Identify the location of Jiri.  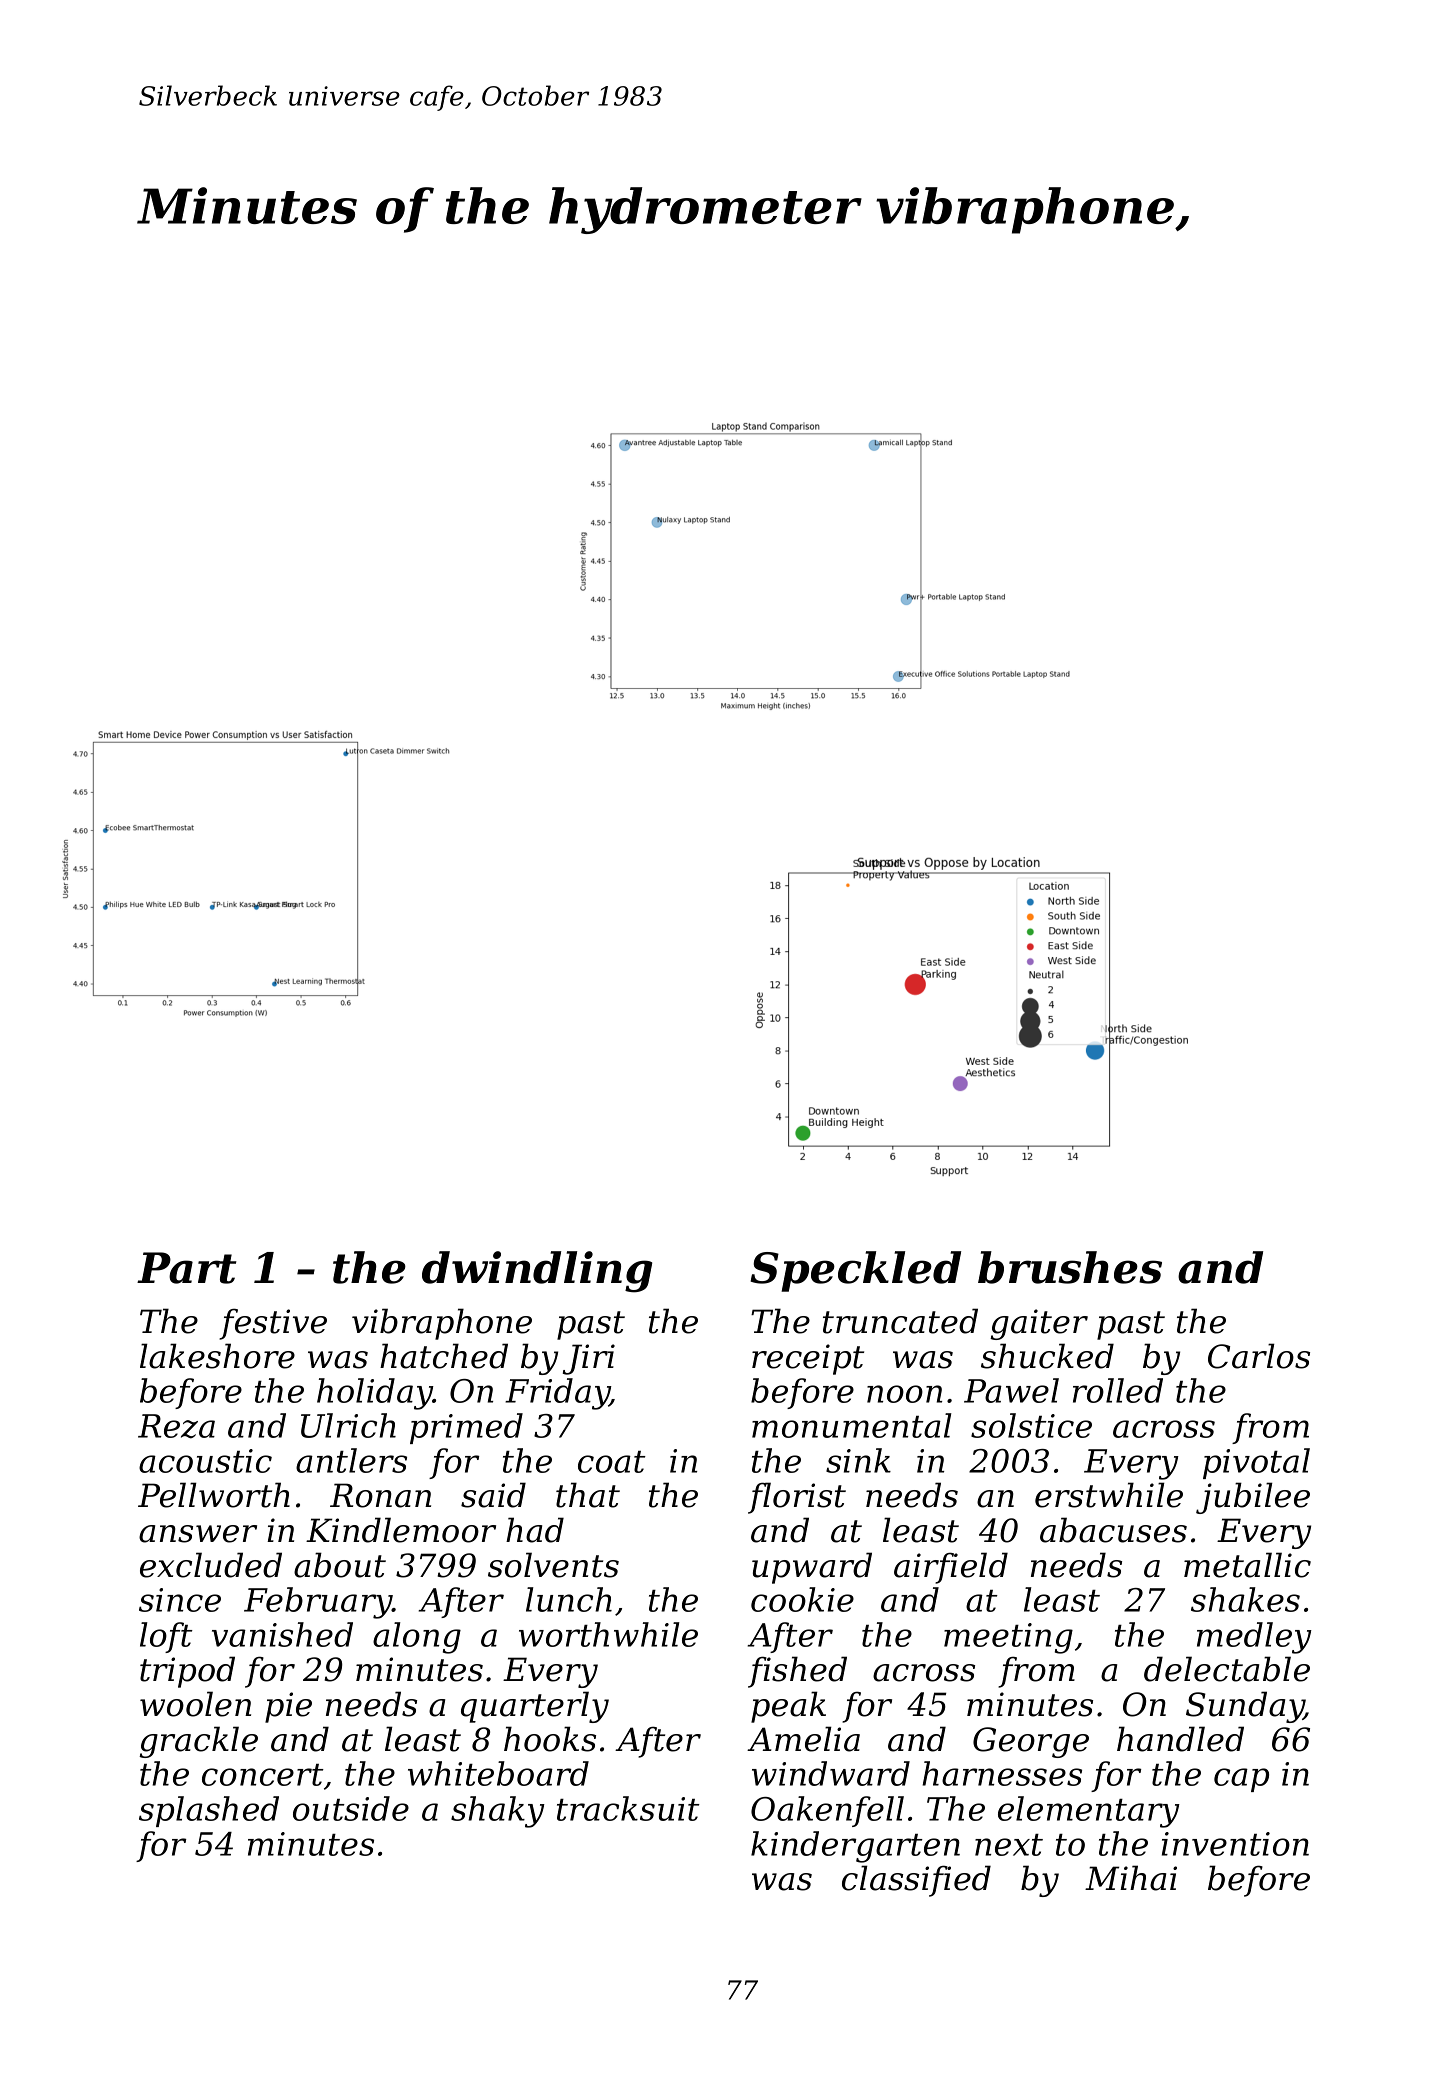
(589, 1359).
